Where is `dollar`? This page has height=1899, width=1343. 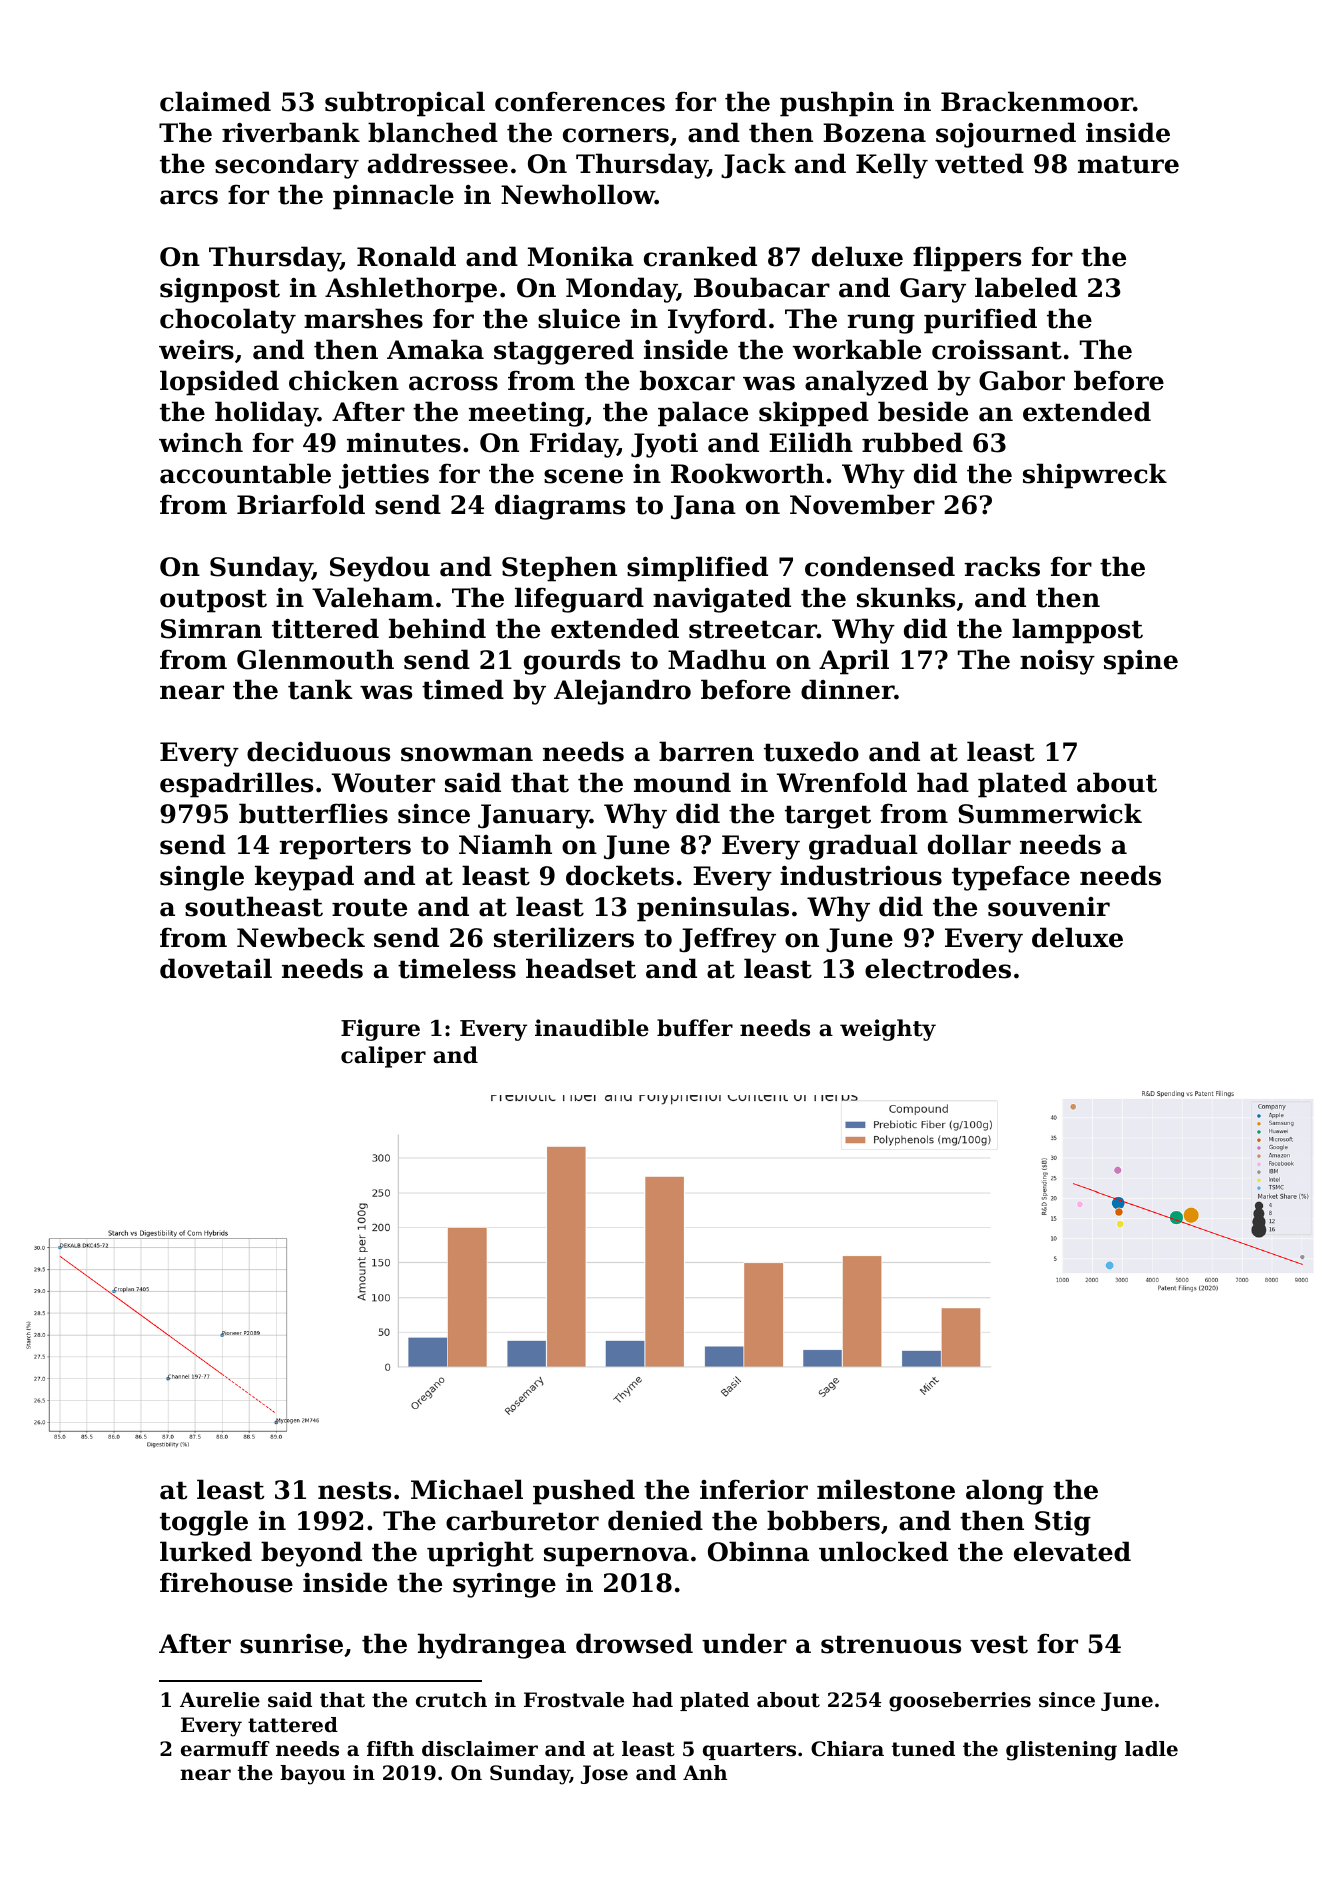
dollar is located at coordinates (969, 844).
